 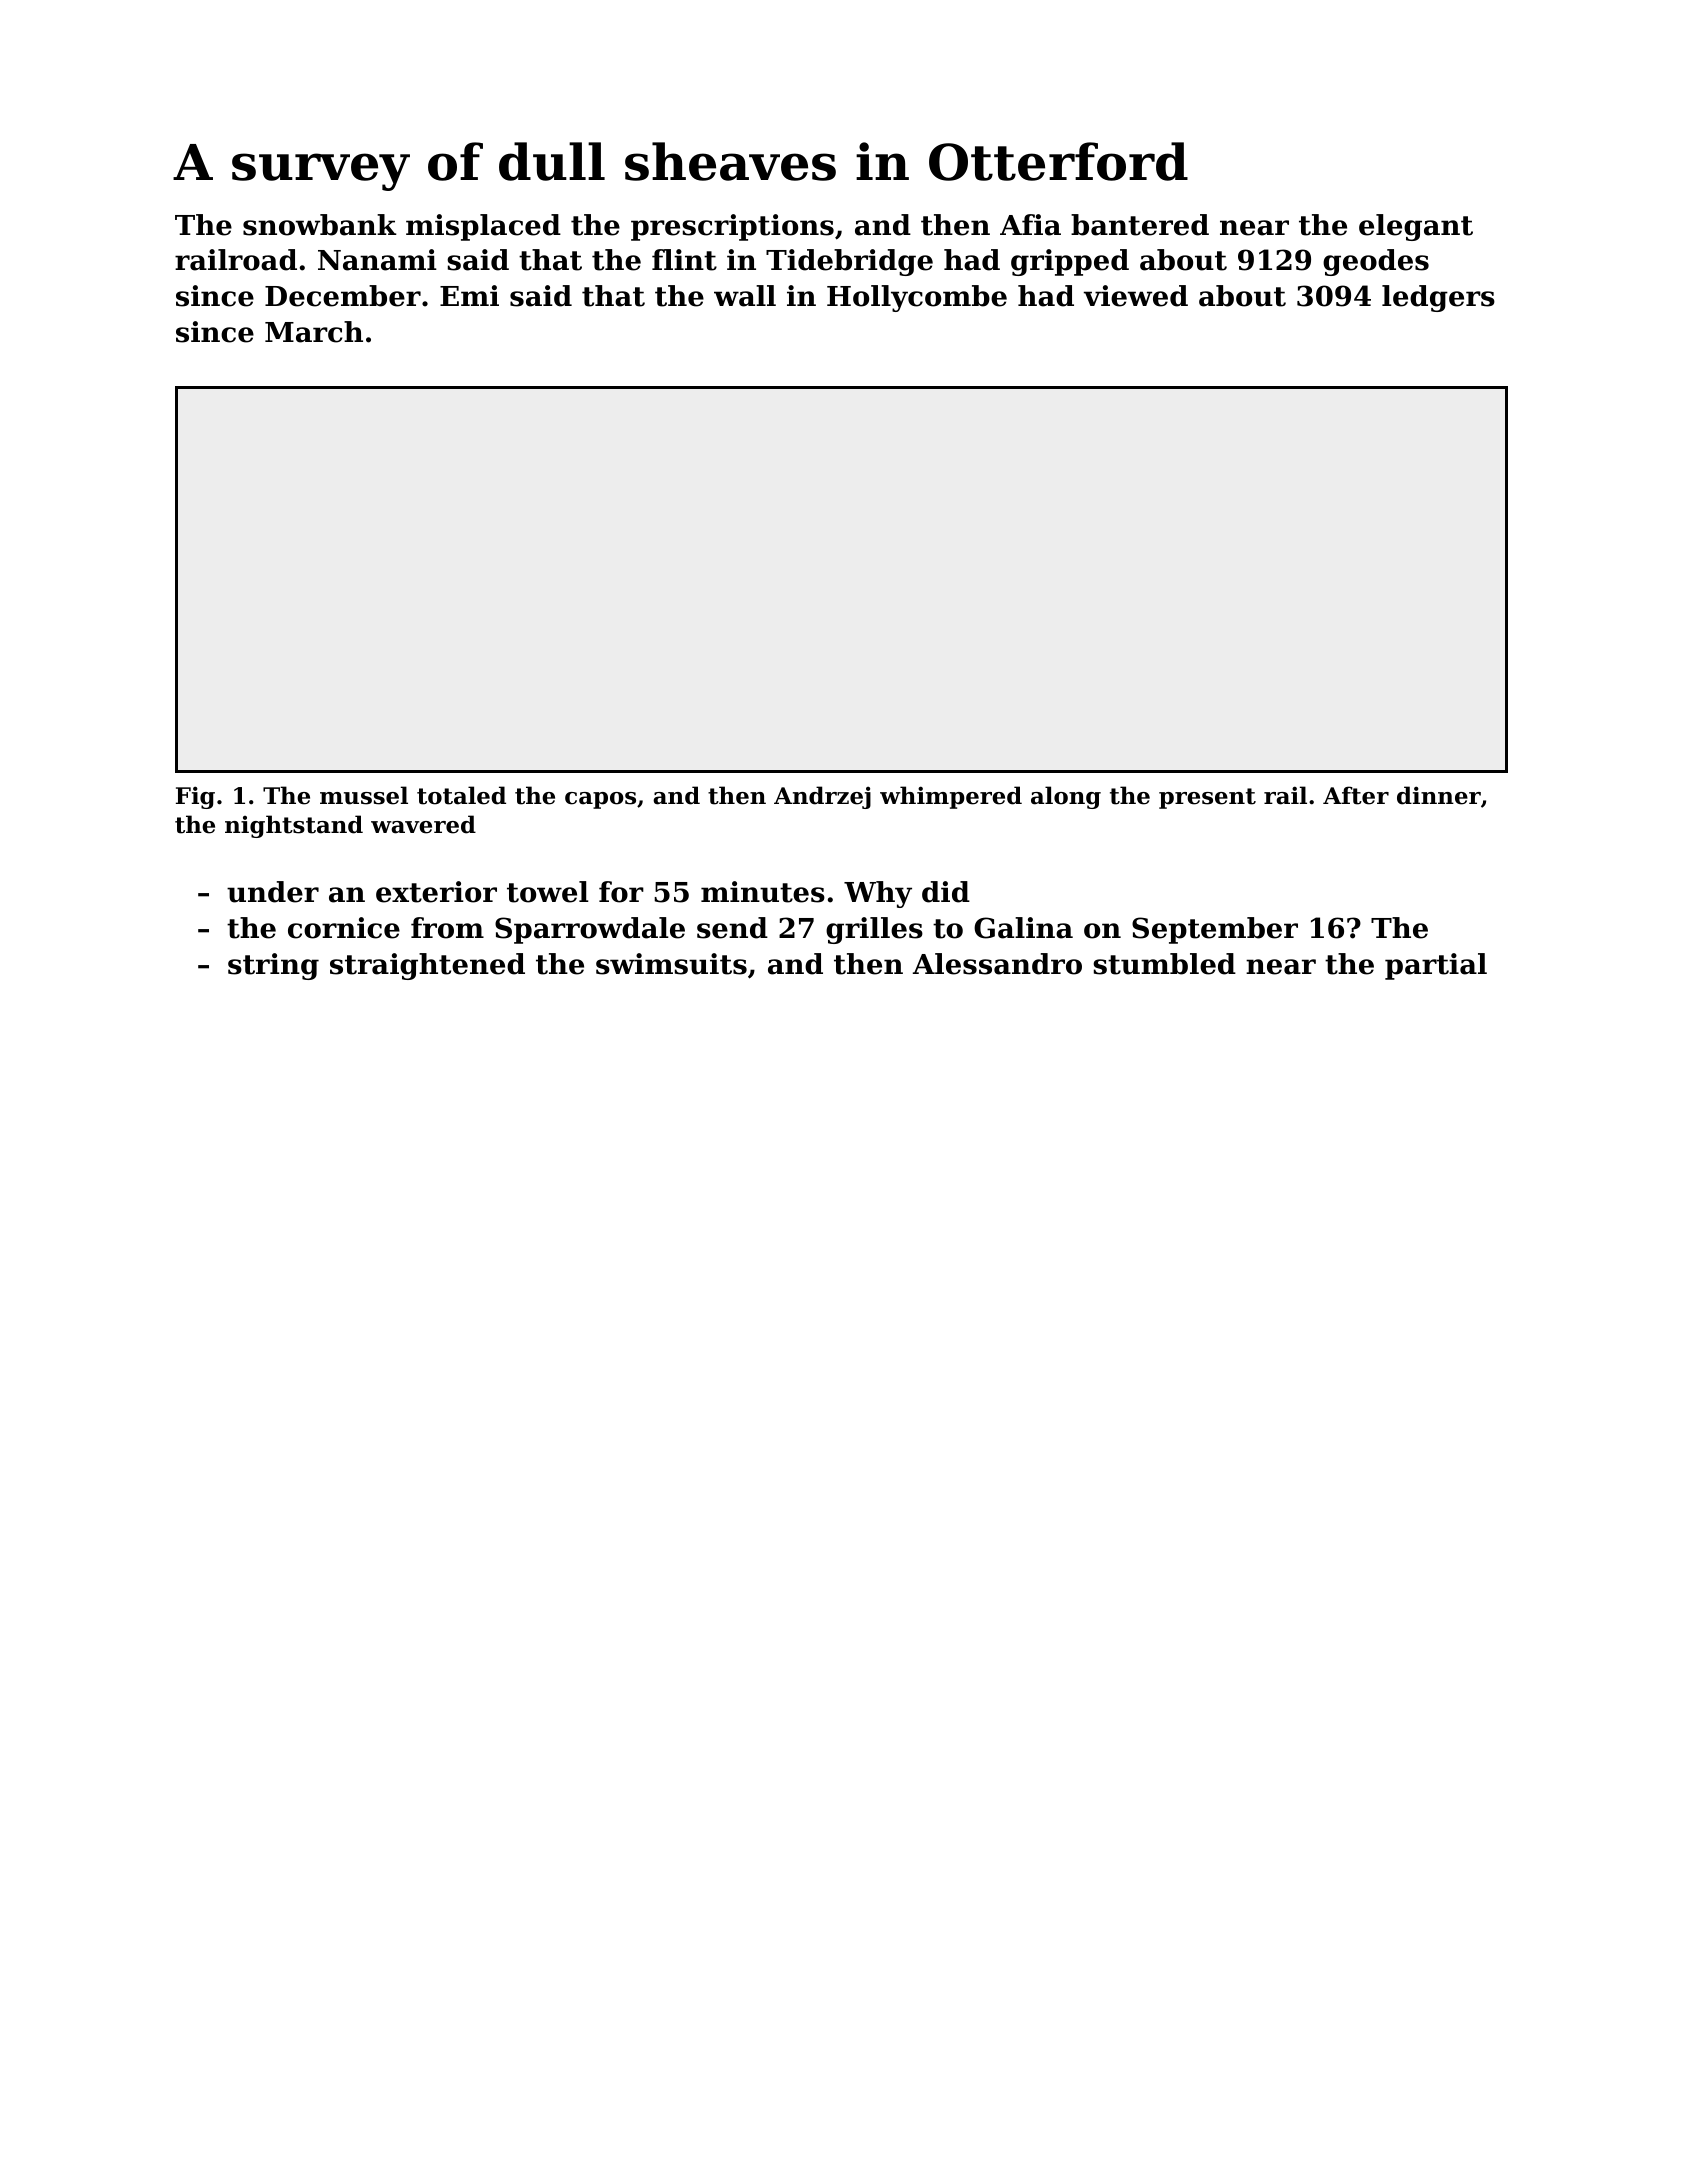 What do you see at coordinates (1136, 296) in the page?
I see `viewed` at bounding box center [1136, 296].
